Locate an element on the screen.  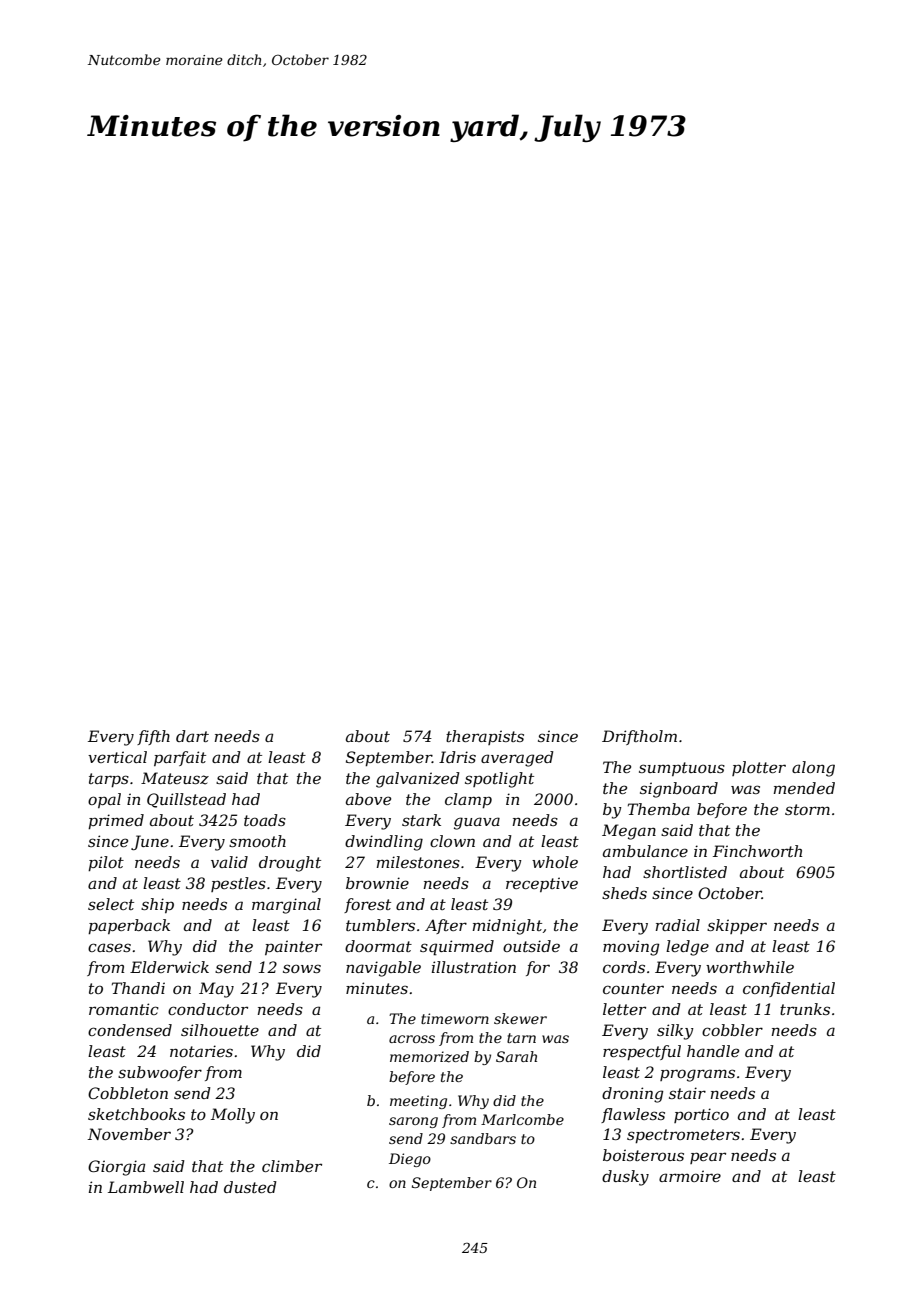
cases is located at coordinates (109, 947).
